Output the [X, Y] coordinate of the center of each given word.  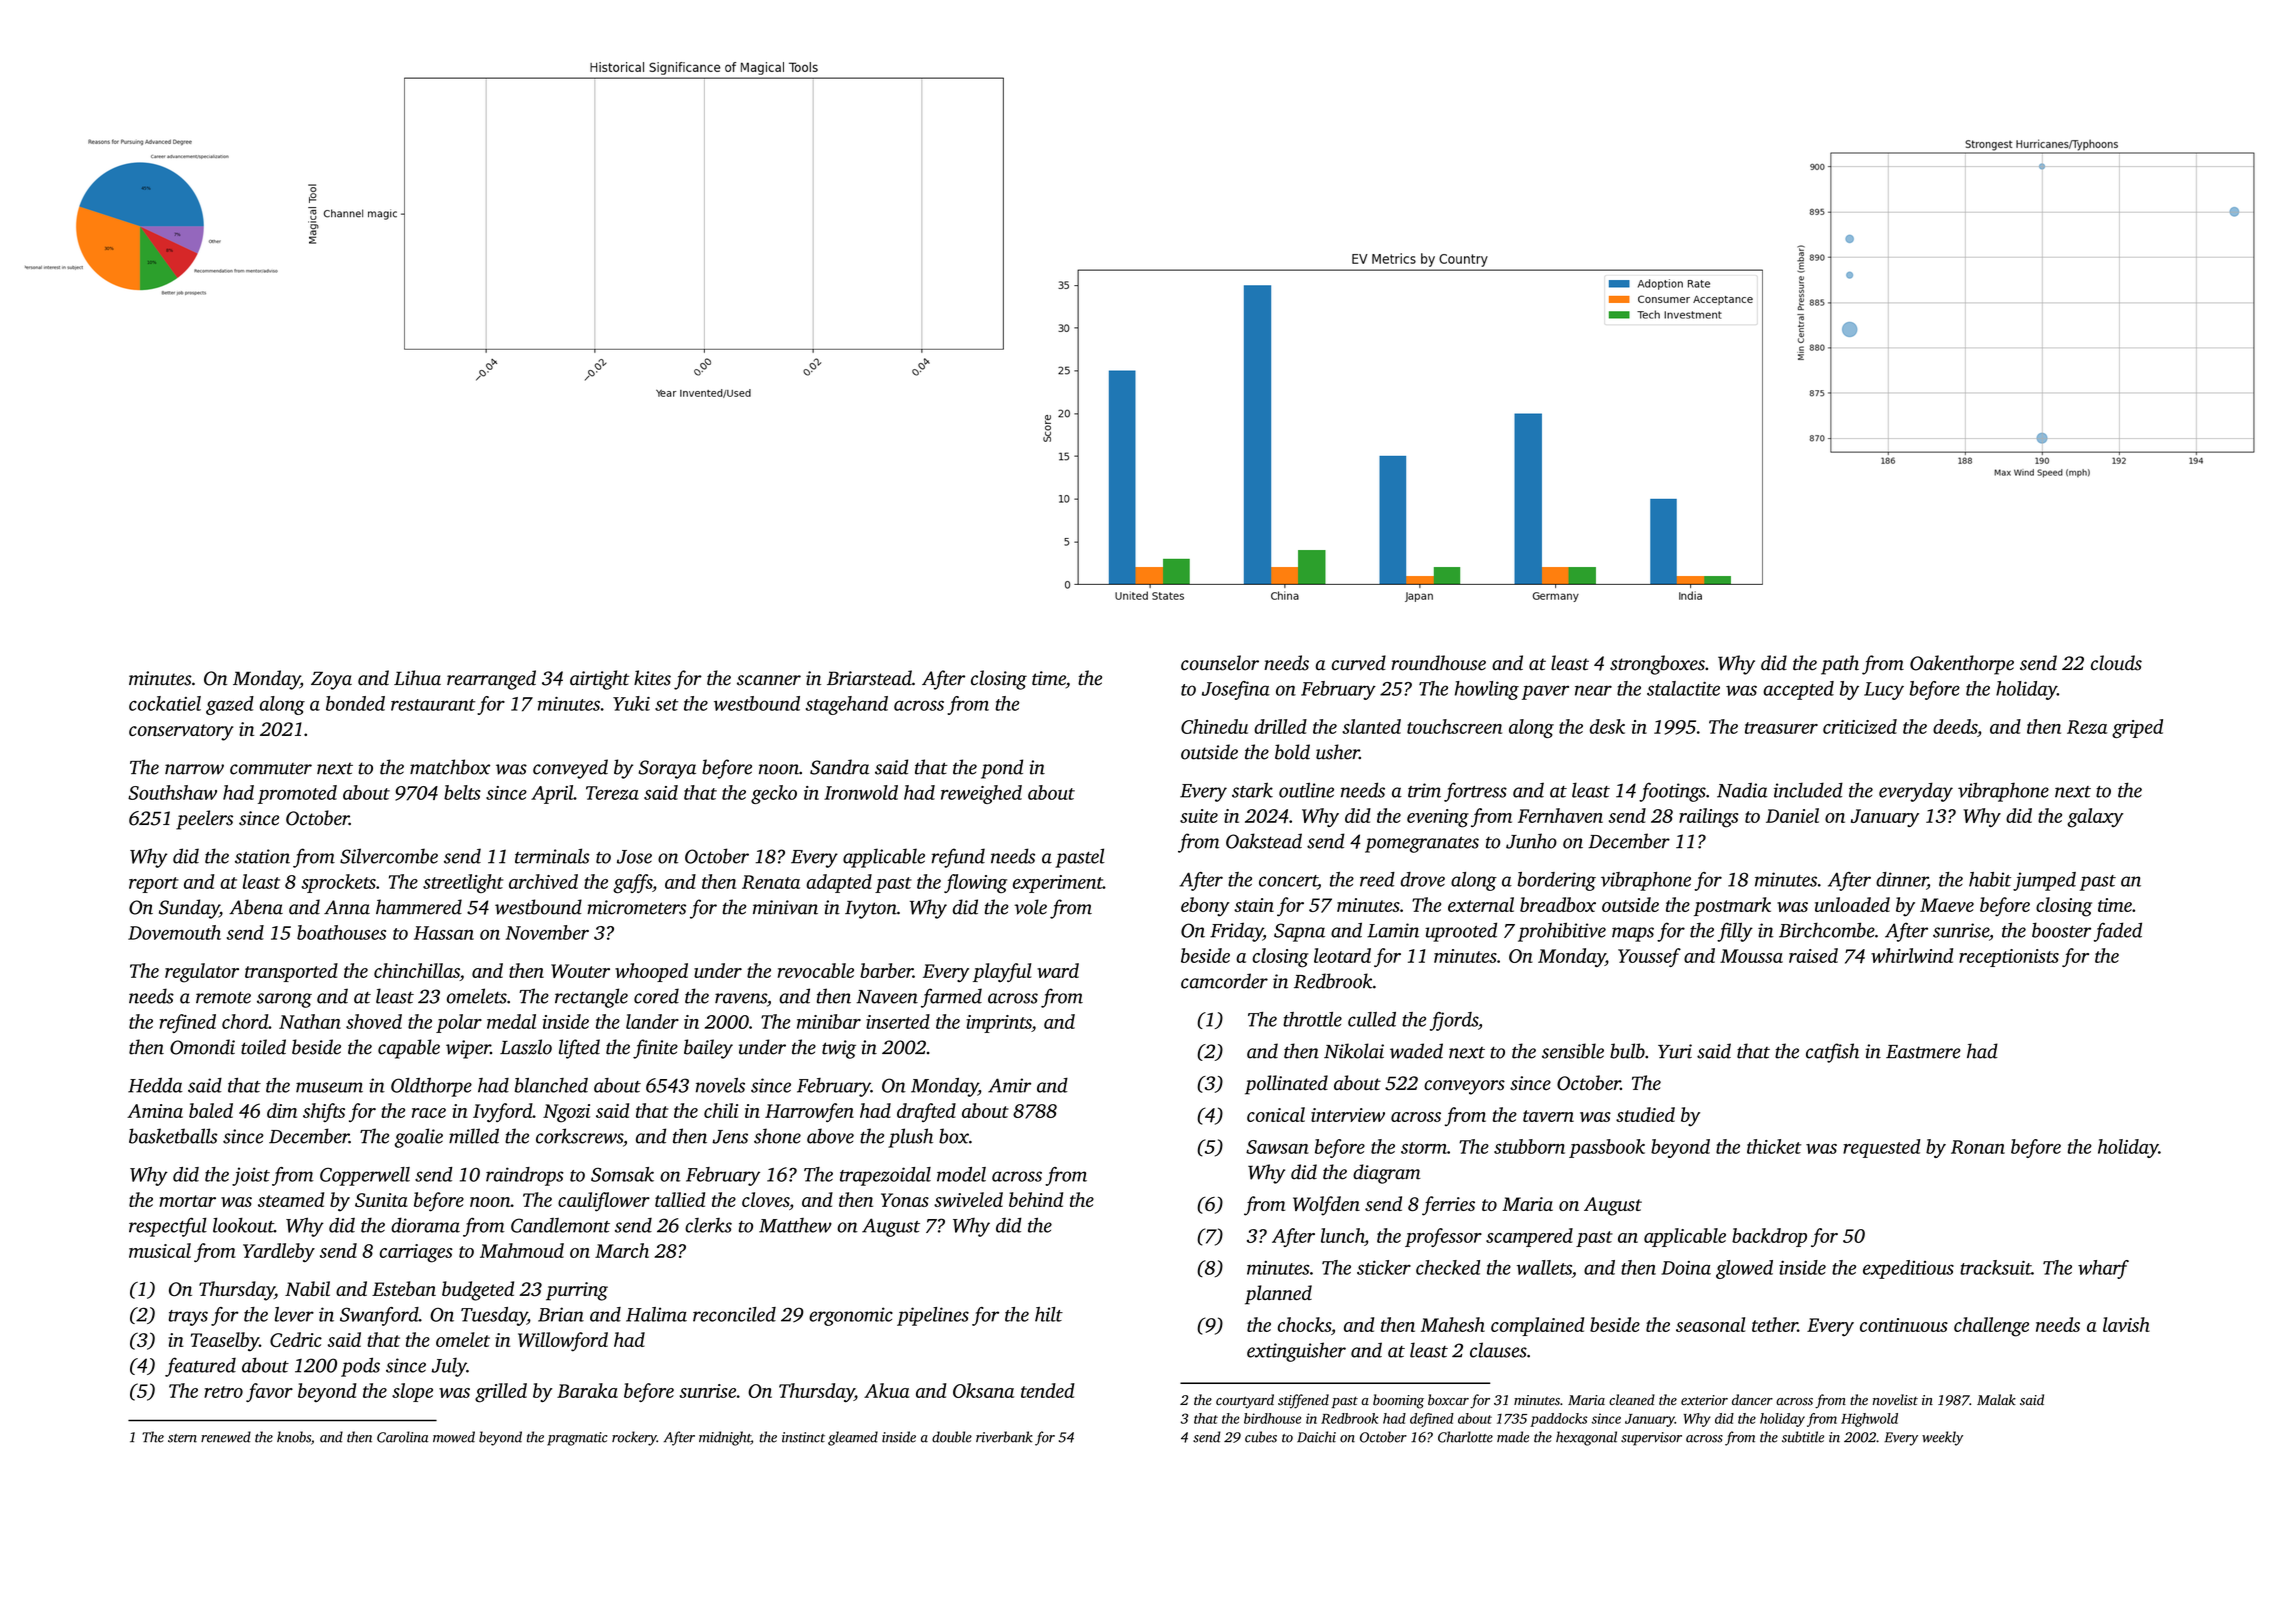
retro [223, 1392]
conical [1276, 1114]
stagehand [847, 705]
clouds [2116, 663]
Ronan [1978, 1147]
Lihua [417, 678]
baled [211, 1110]
